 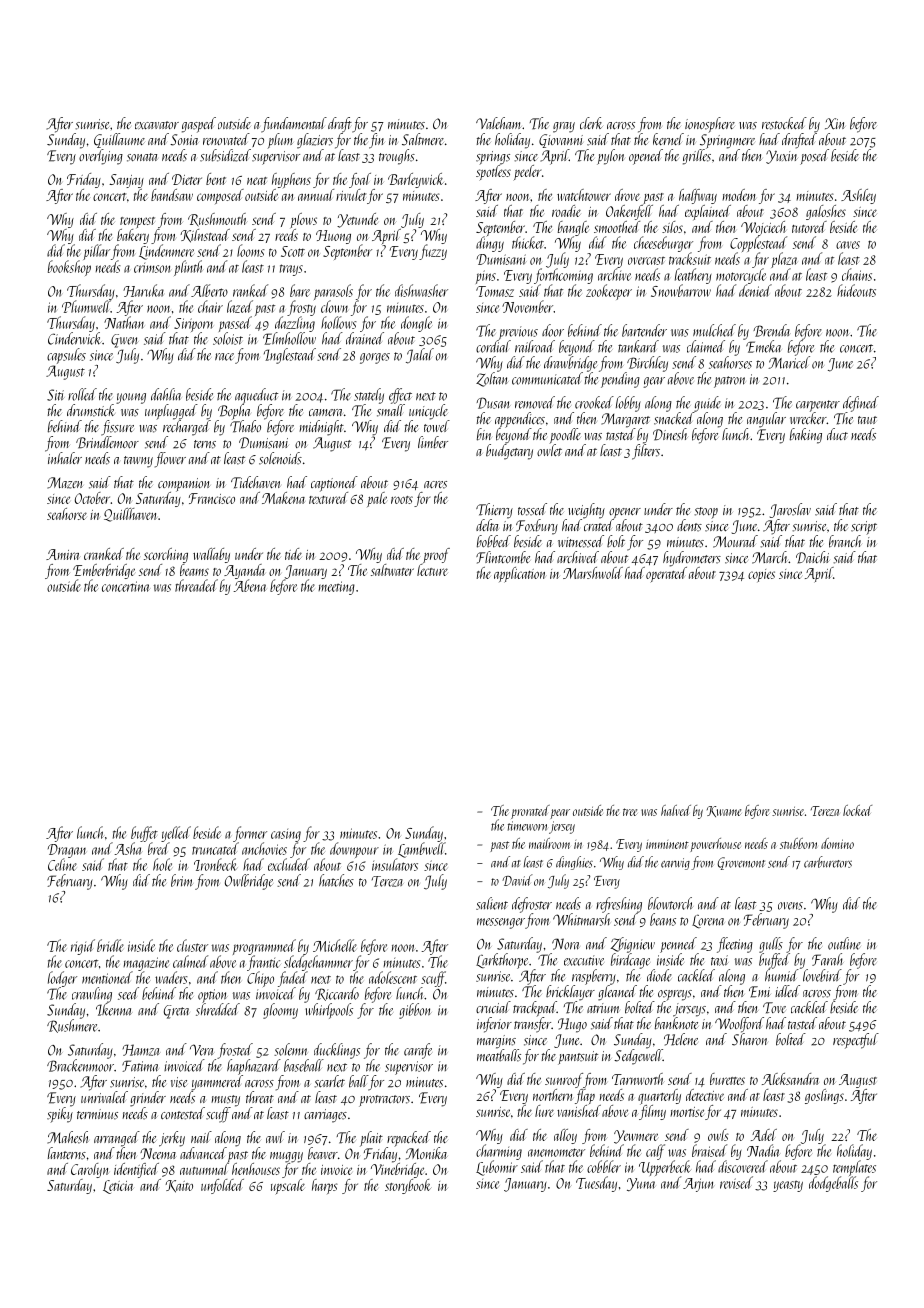 I want to click on bookshop, so click(x=69, y=268).
